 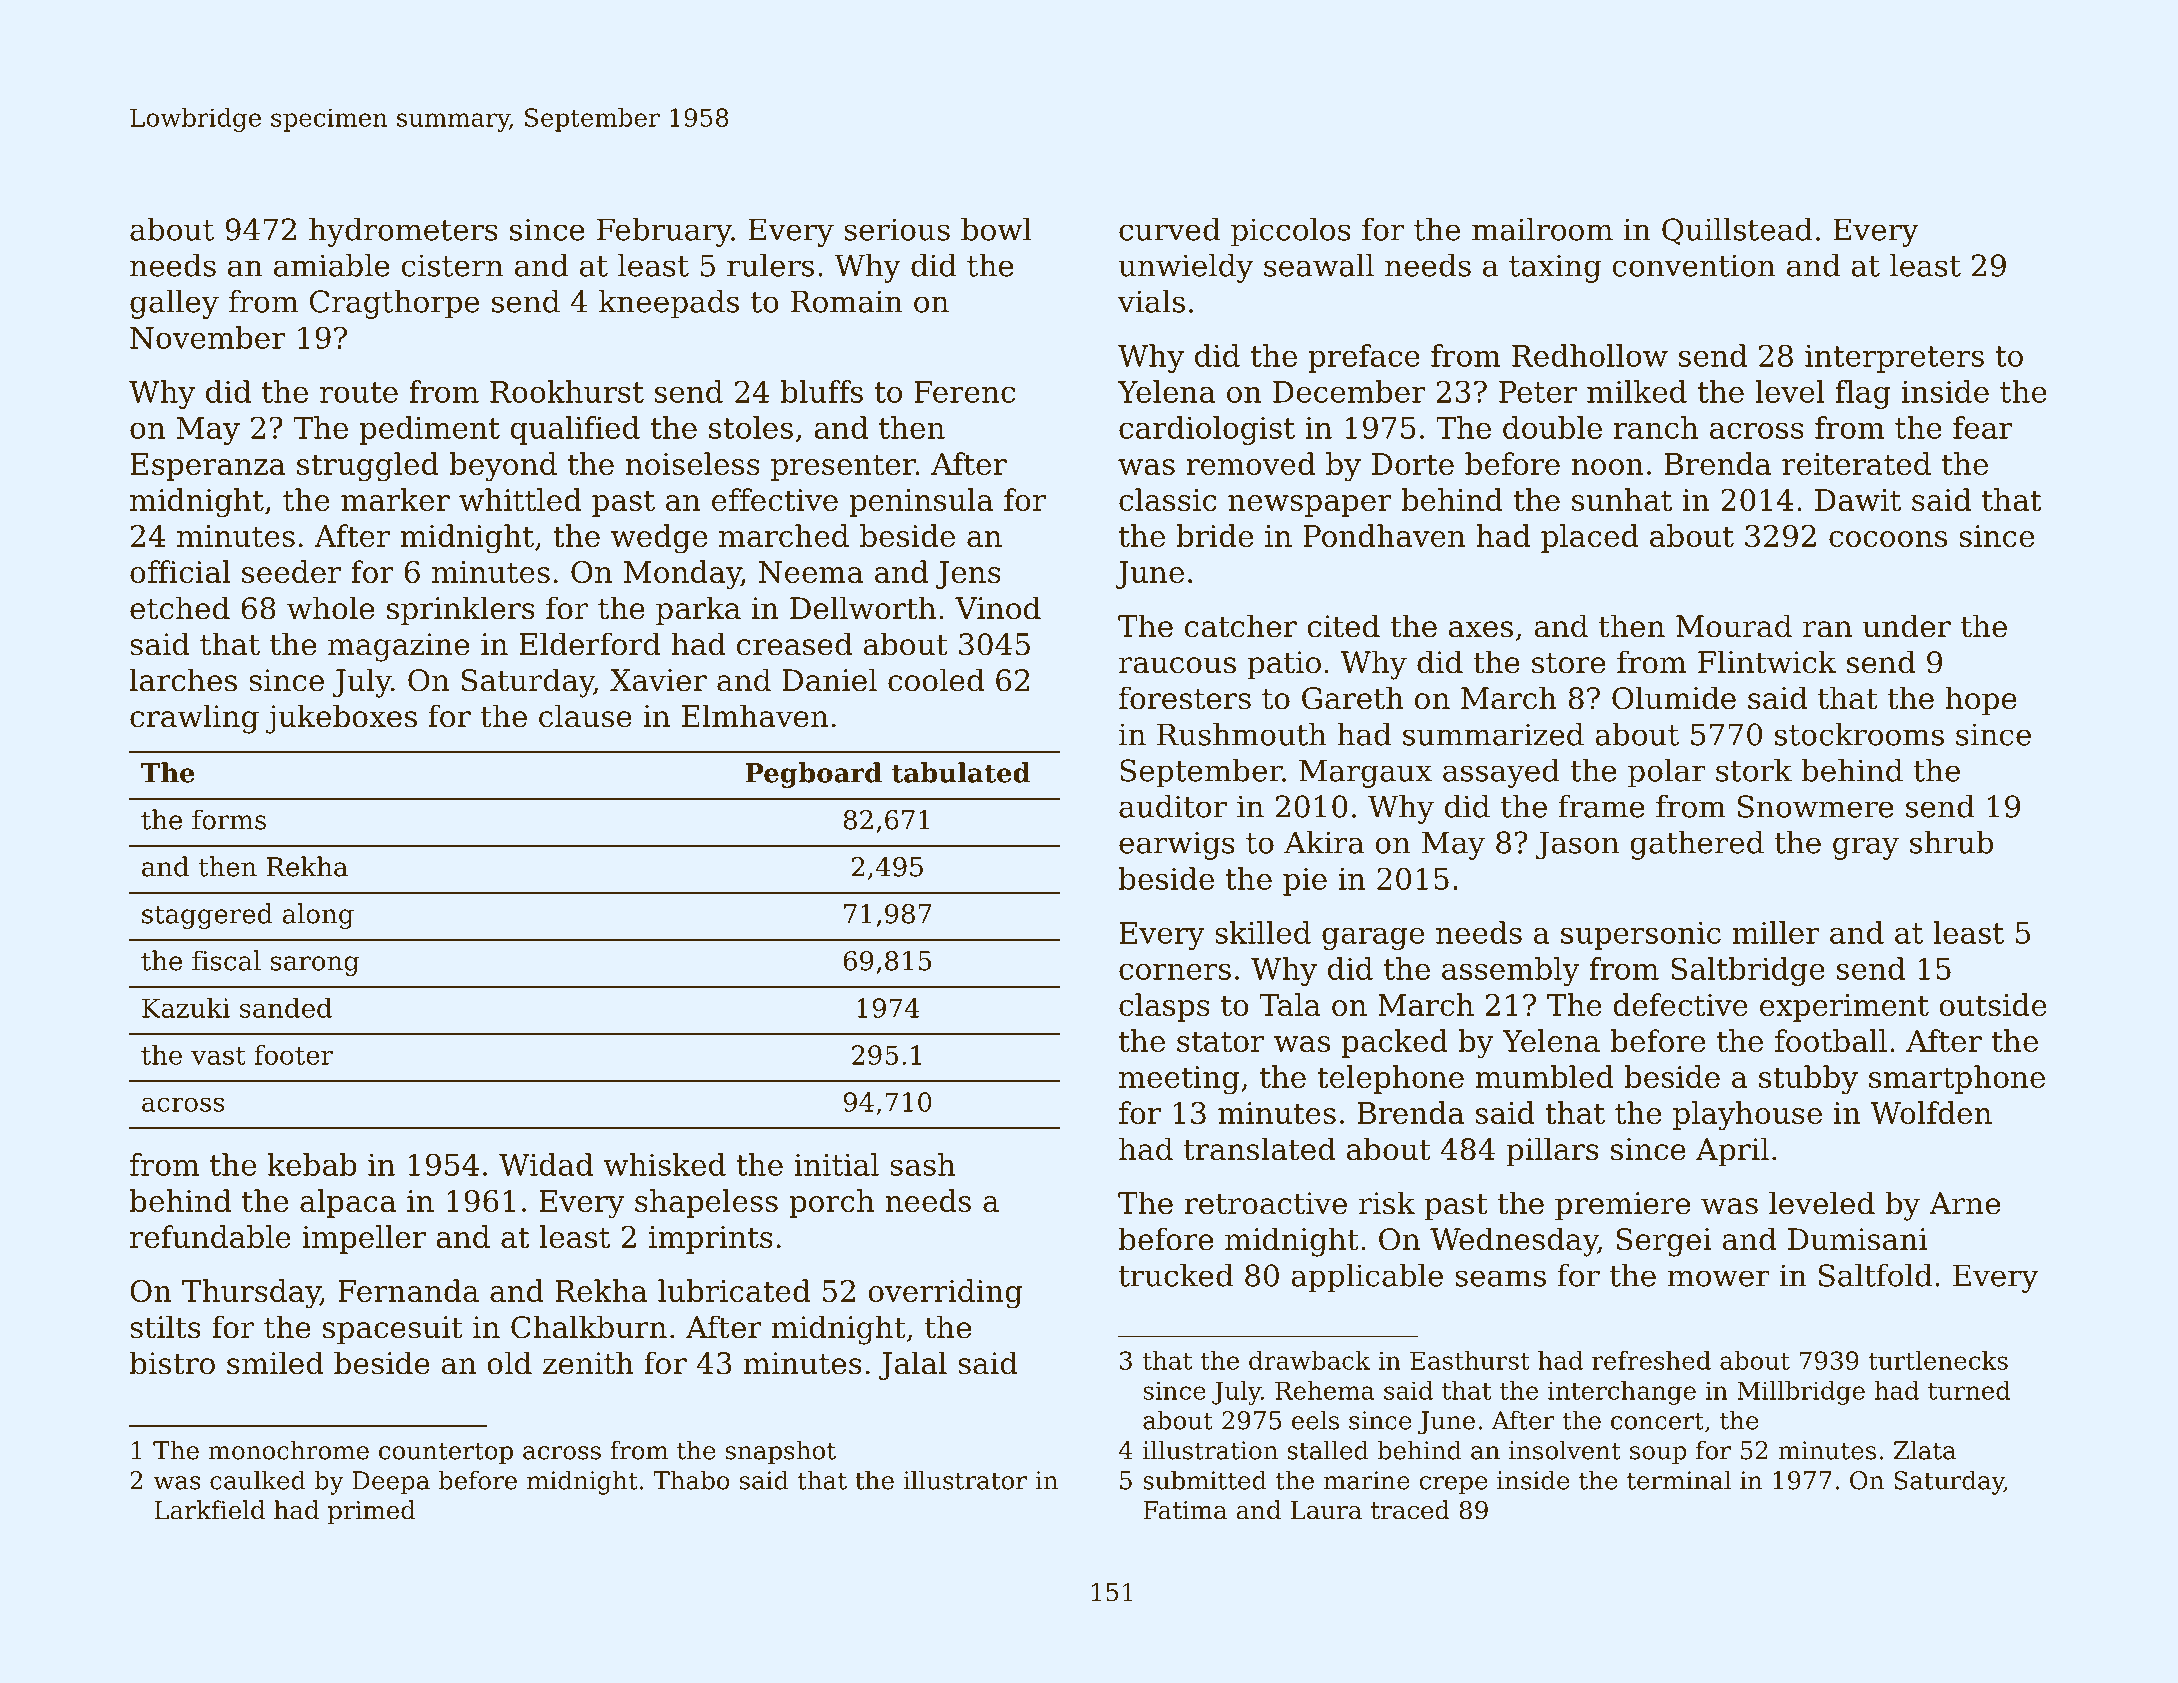 What do you see at coordinates (1263, 932) in the screenshot?
I see `skilled` at bounding box center [1263, 932].
